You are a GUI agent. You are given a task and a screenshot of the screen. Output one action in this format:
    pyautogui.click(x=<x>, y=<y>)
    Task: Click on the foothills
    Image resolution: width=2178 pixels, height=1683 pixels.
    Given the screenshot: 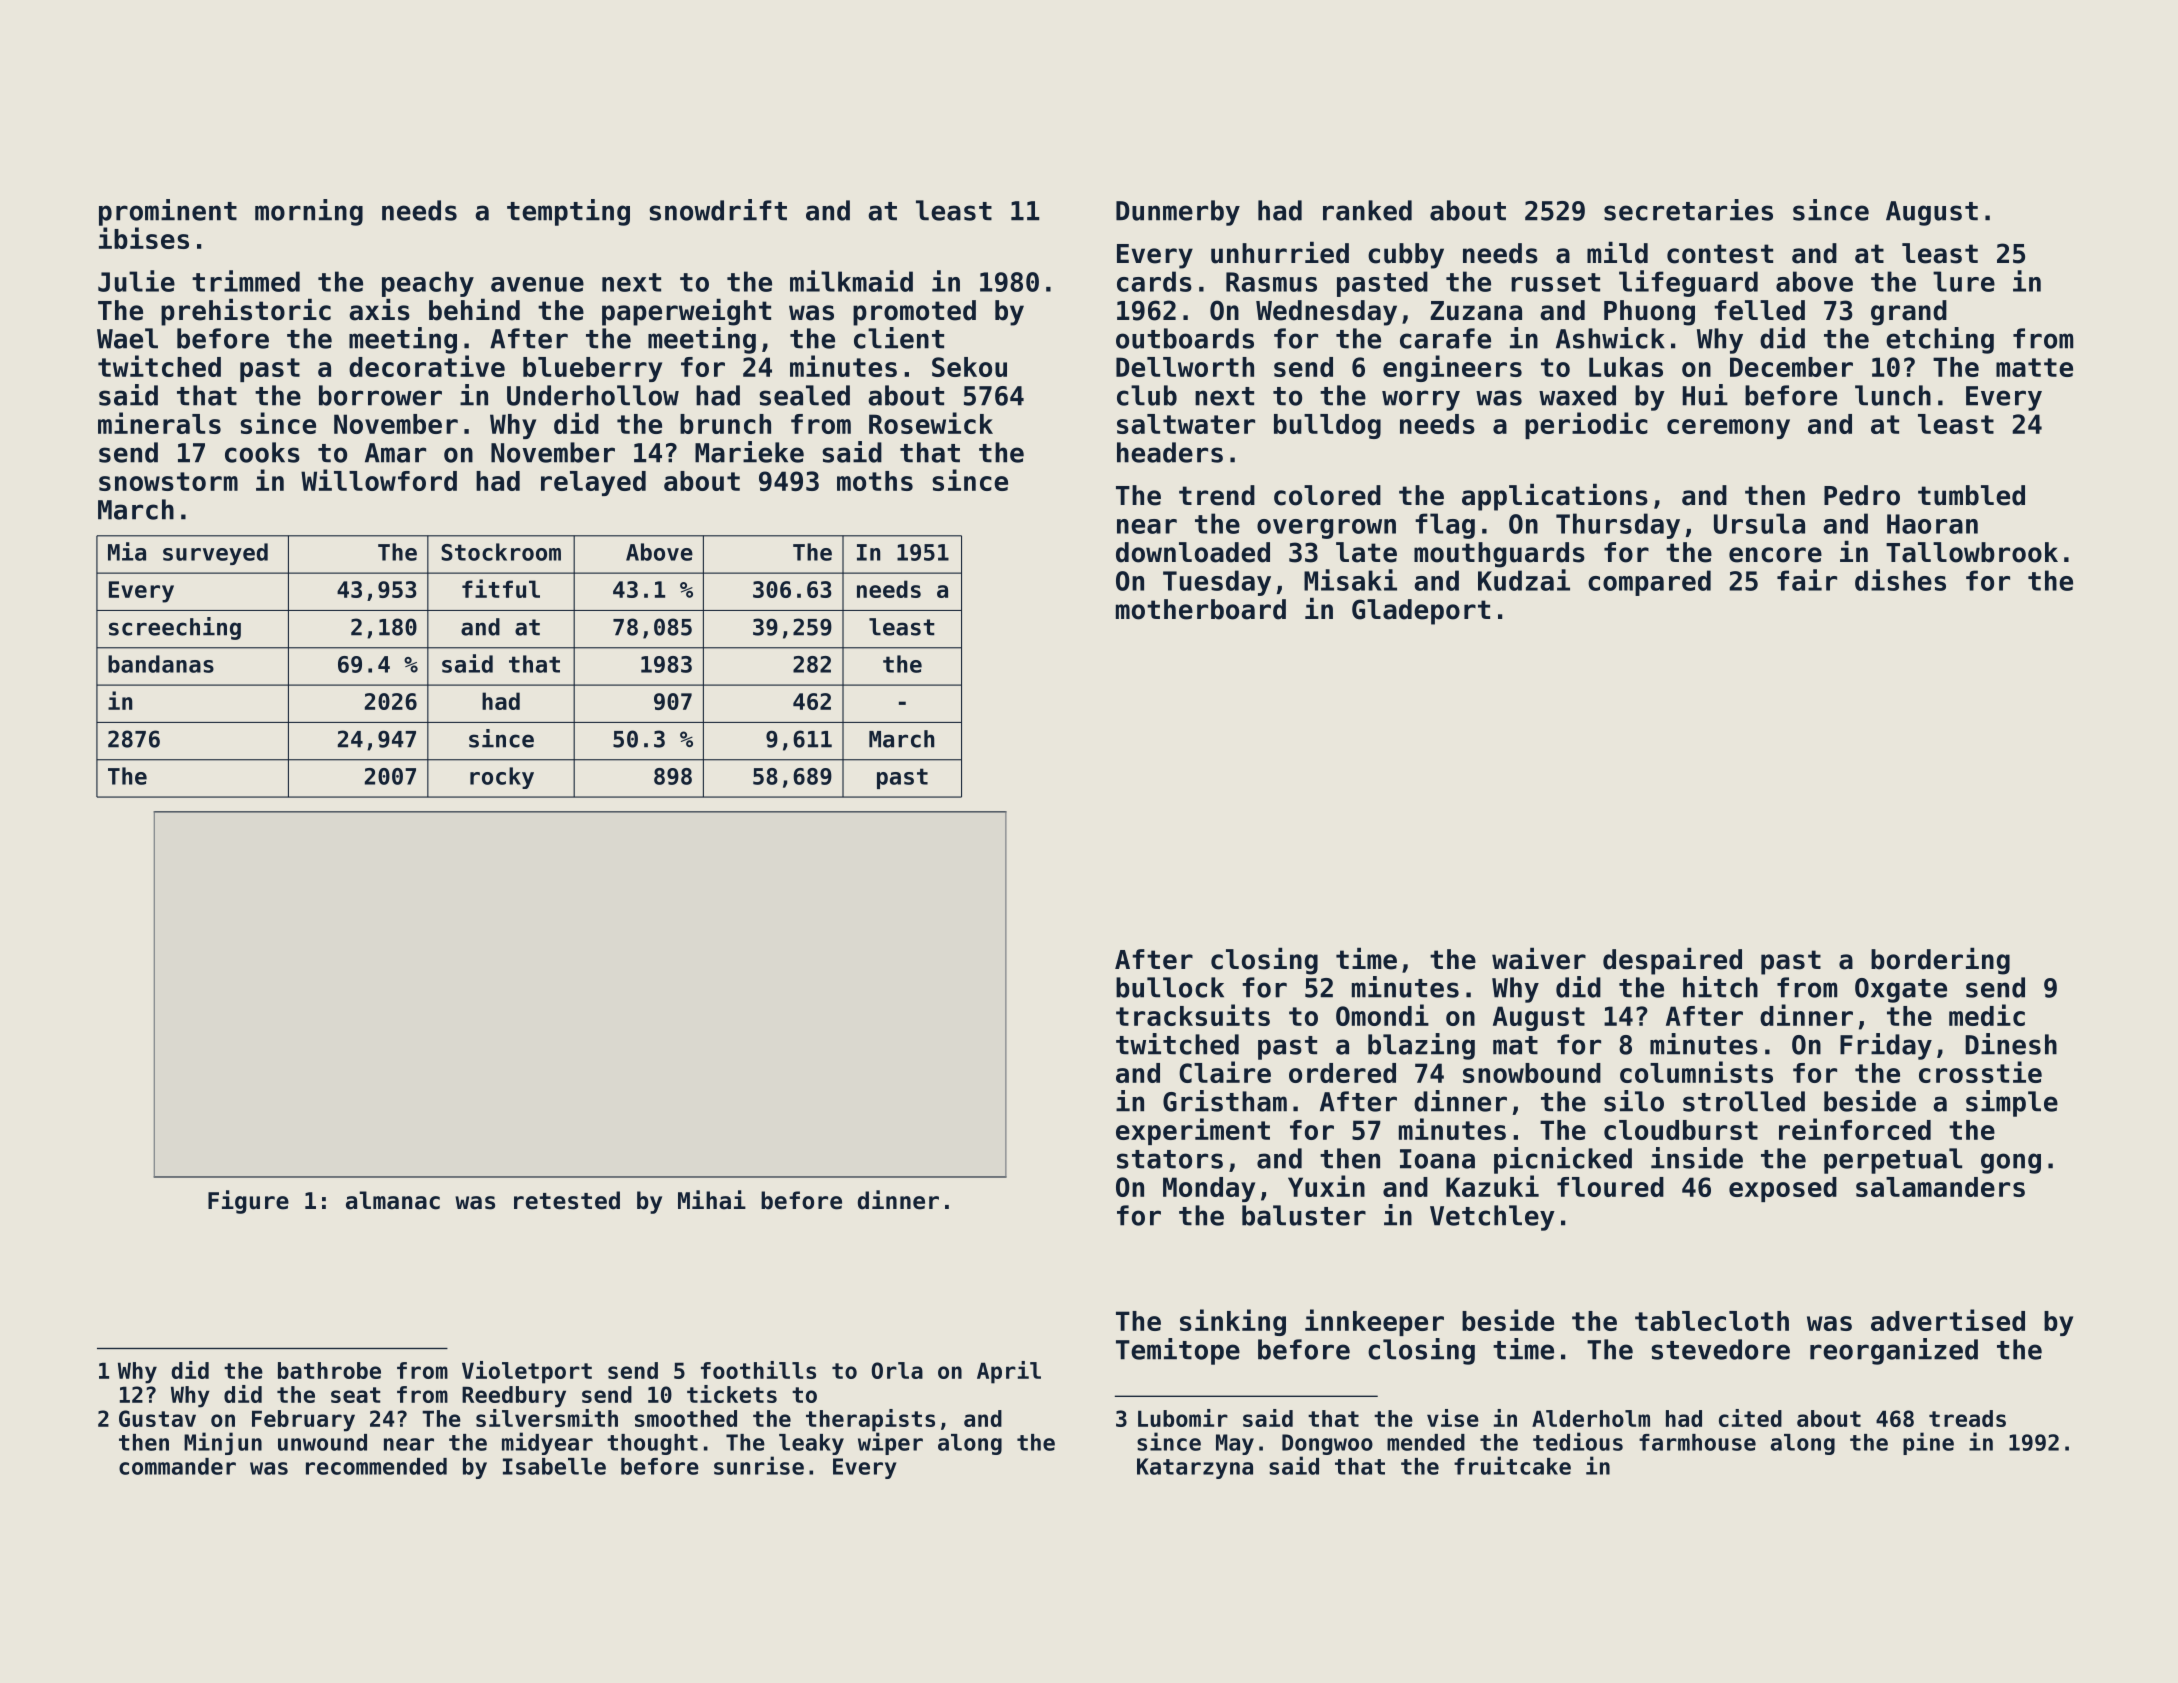 What is the action you would take?
    pyautogui.click(x=758, y=1370)
